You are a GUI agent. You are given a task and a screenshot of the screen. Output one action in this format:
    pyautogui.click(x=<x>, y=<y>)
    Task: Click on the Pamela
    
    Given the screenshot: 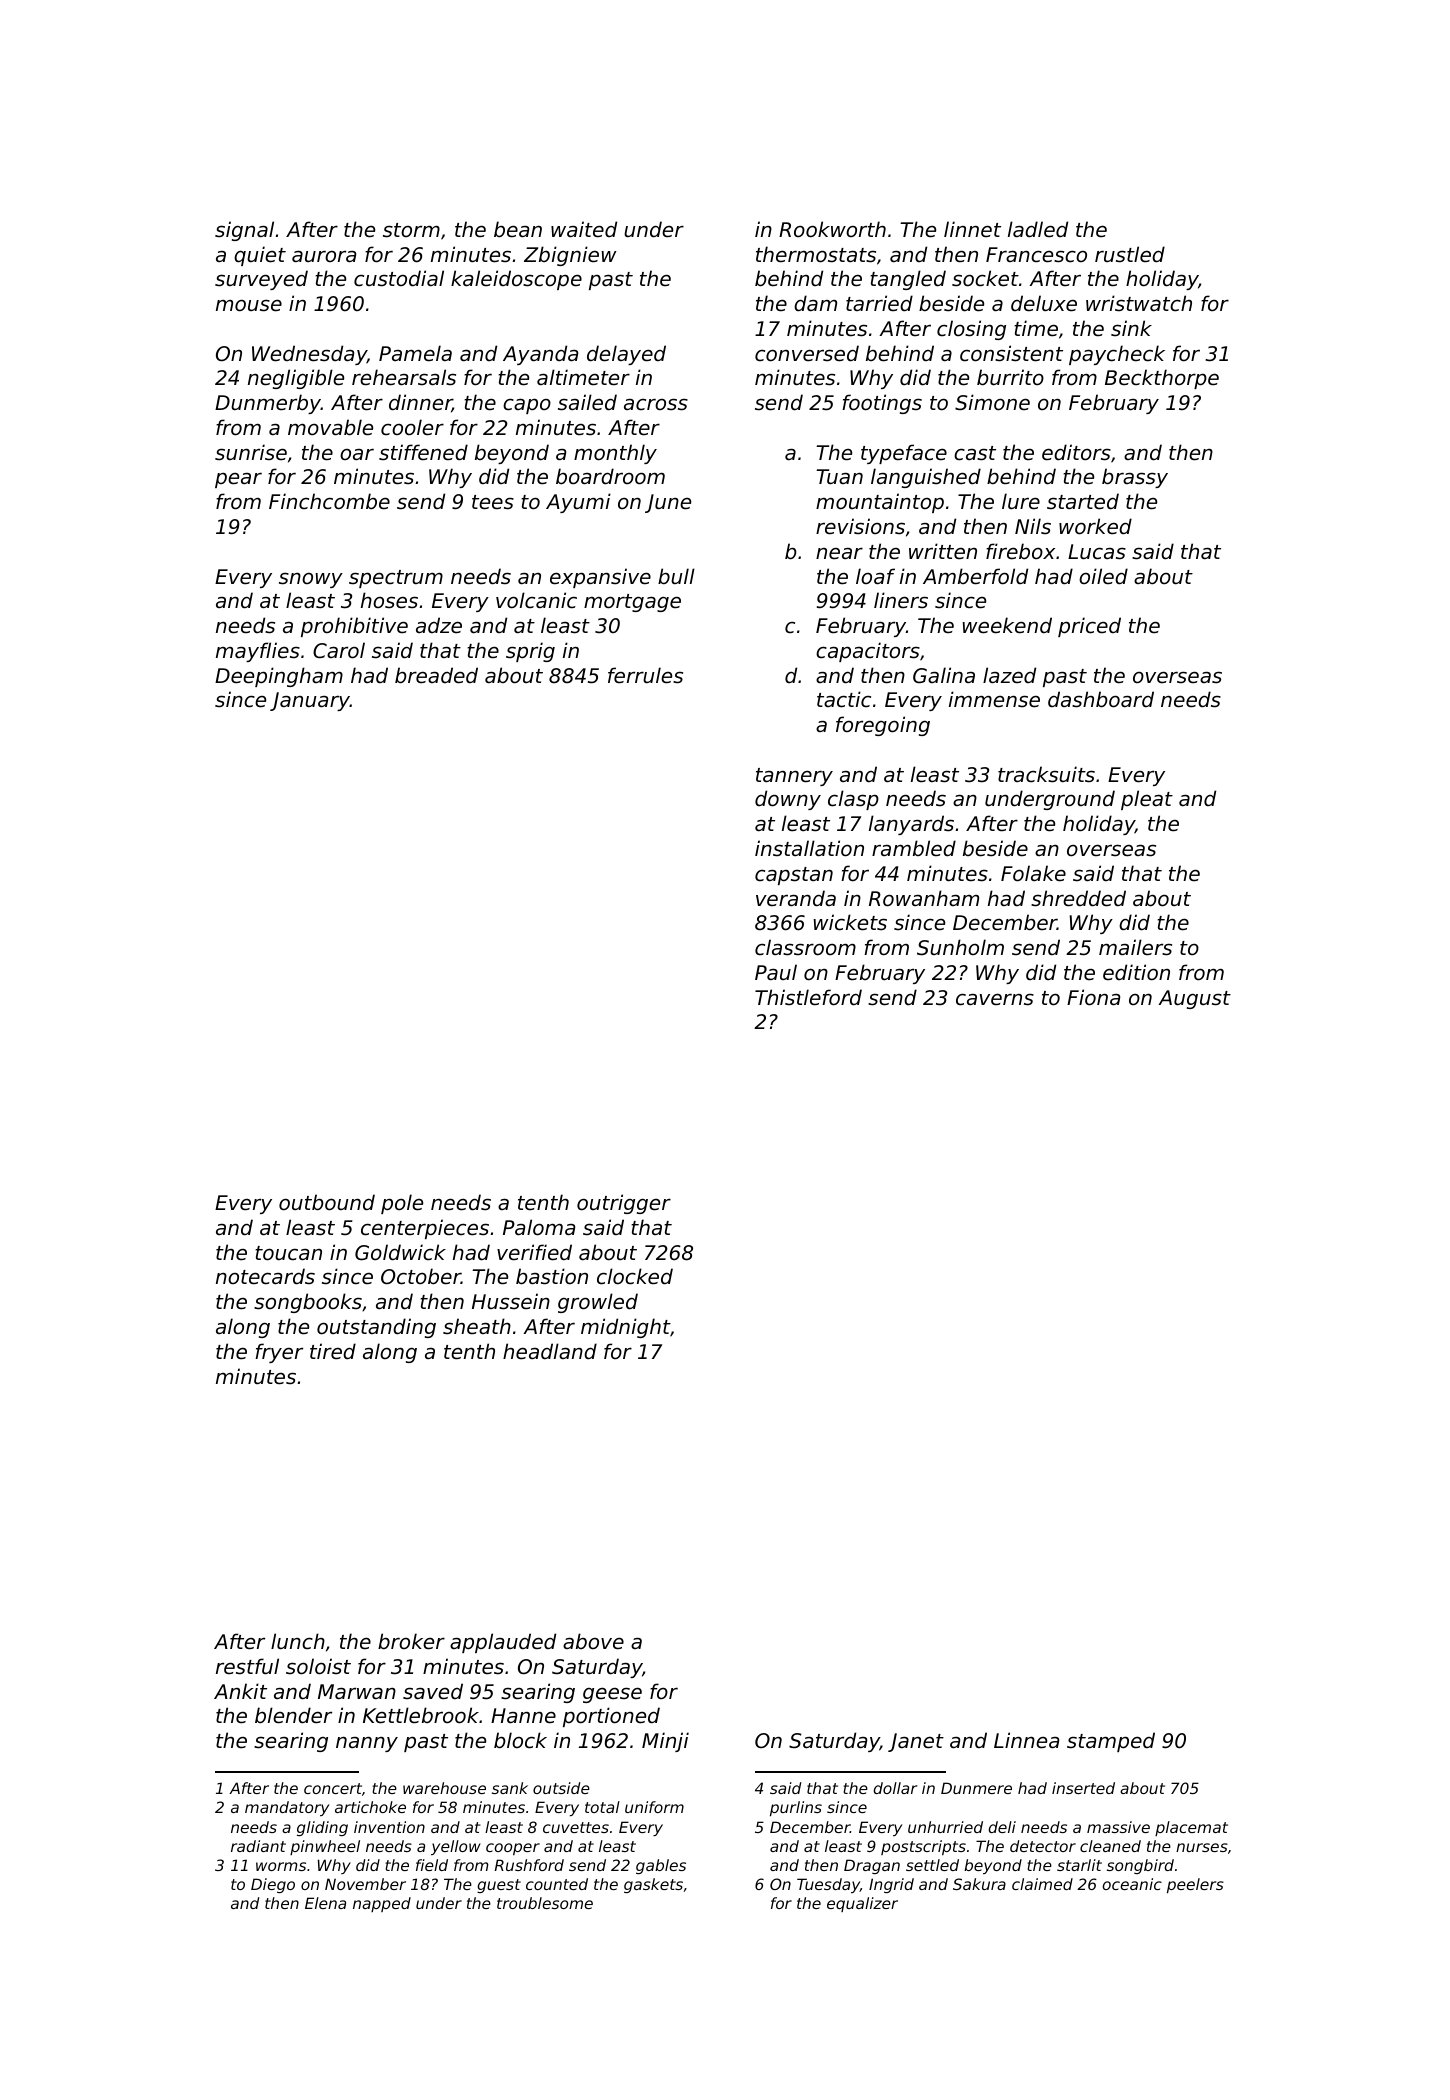 What is the action you would take?
    pyautogui.click(x=415, y=353)
